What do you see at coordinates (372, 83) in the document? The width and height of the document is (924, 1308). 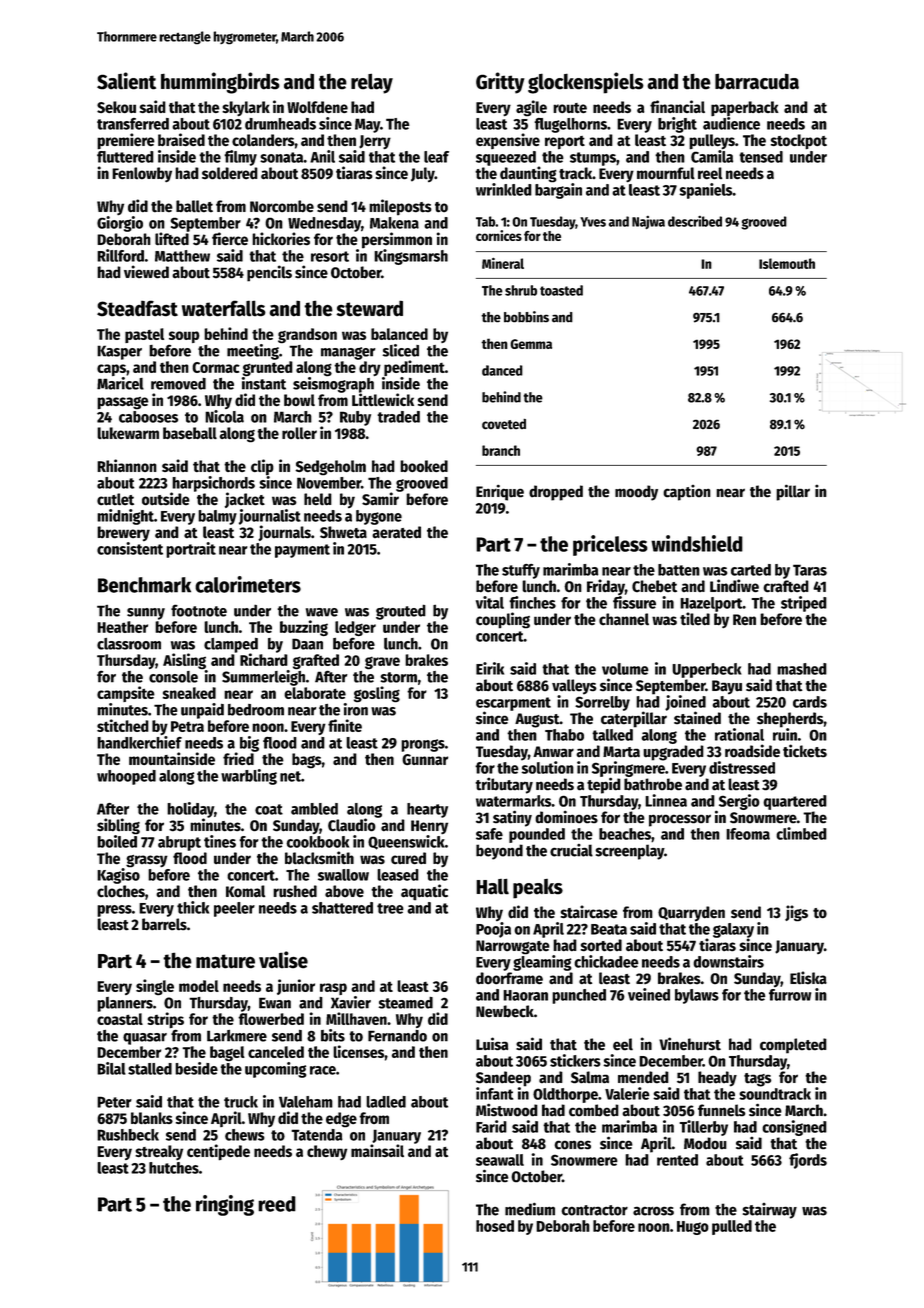 I see `relay` at bounding box center [372, 83].
